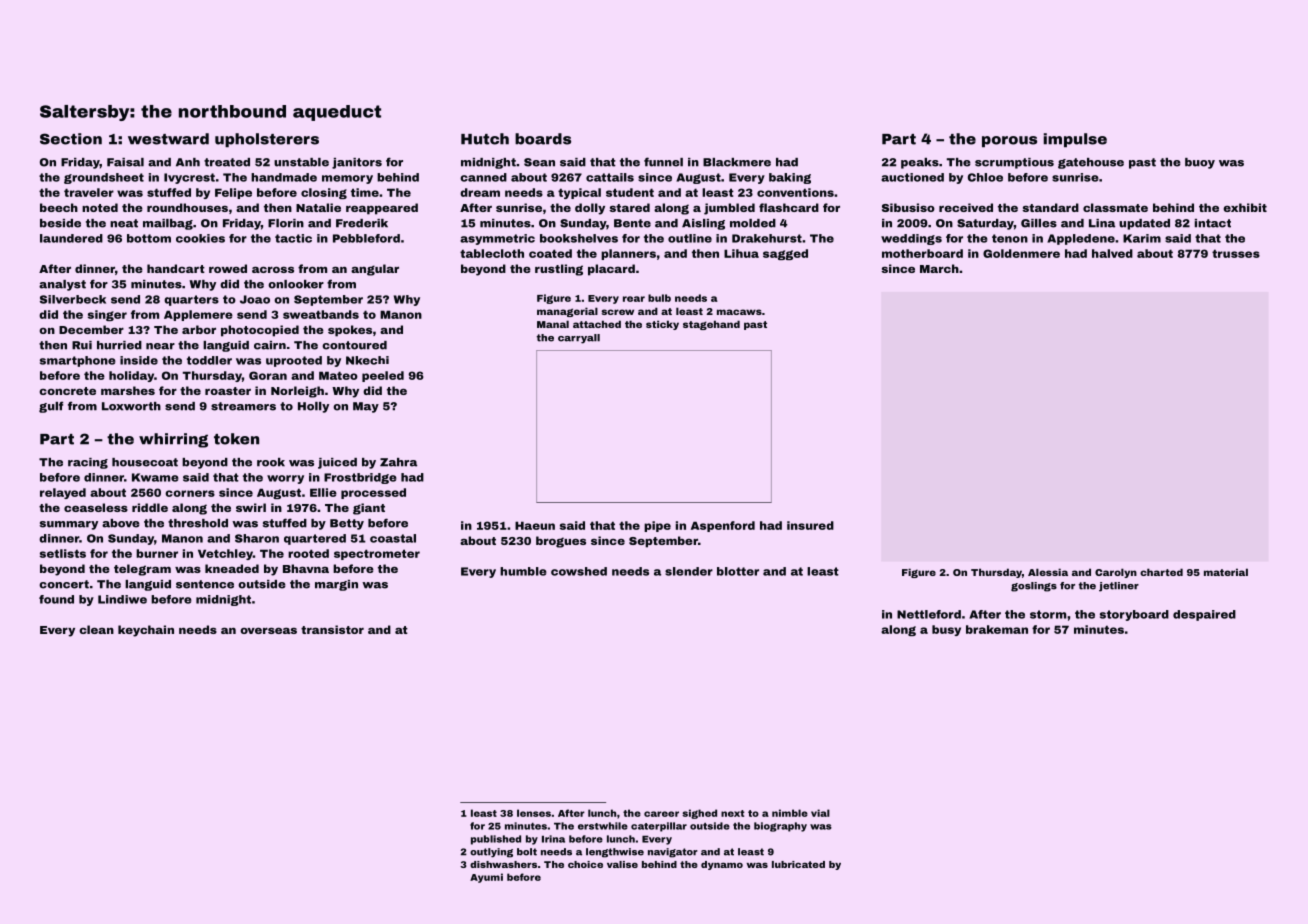 This screenshot has width=1308, height=924. Describe the element at coordinates (51, 407) in the screenshot. I see `gulf` at that location.
